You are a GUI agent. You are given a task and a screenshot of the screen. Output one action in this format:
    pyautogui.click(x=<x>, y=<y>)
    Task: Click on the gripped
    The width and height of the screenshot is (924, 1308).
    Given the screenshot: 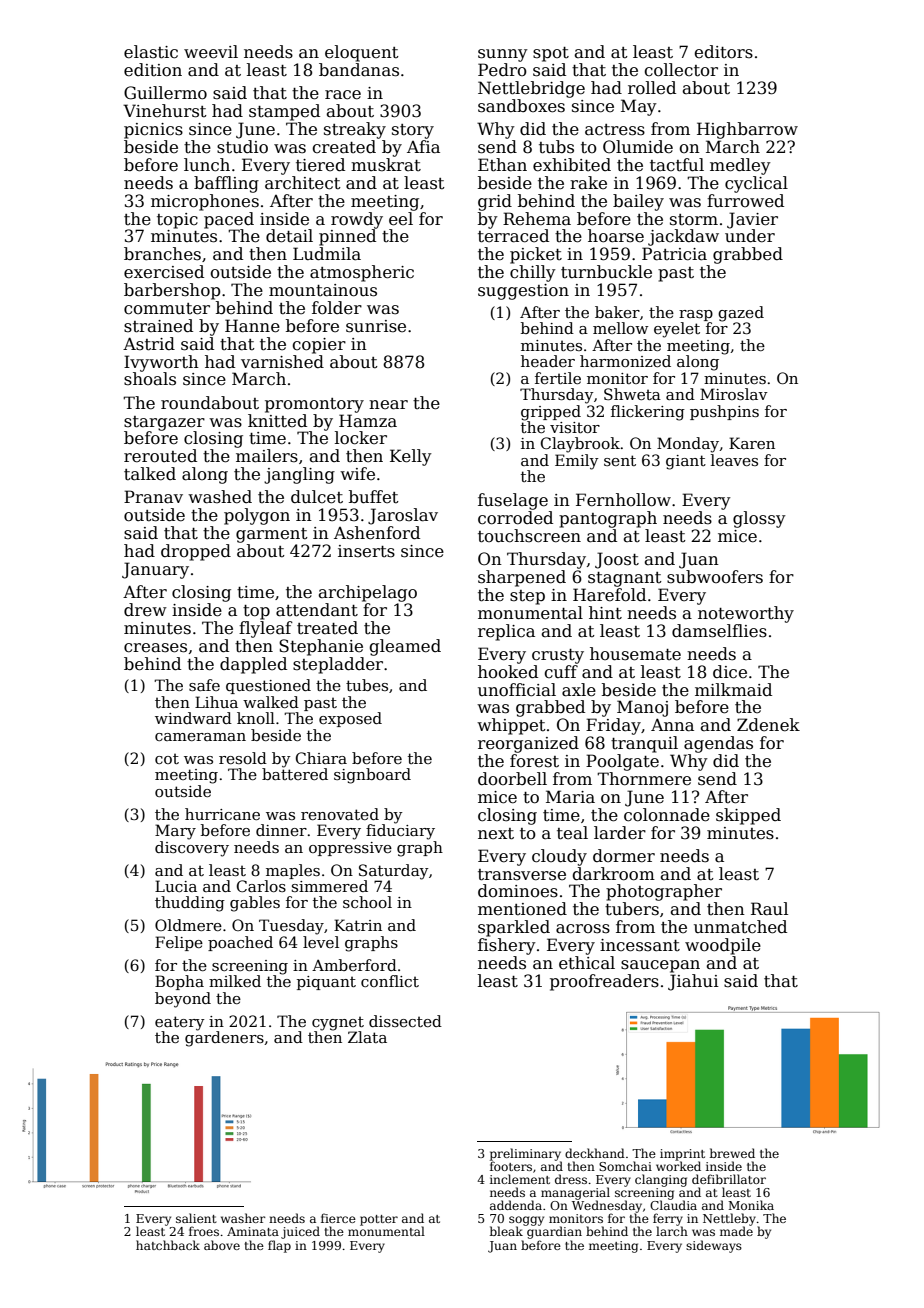 What is the action you would take?
    pyautogui.click(x=551, y=413)
